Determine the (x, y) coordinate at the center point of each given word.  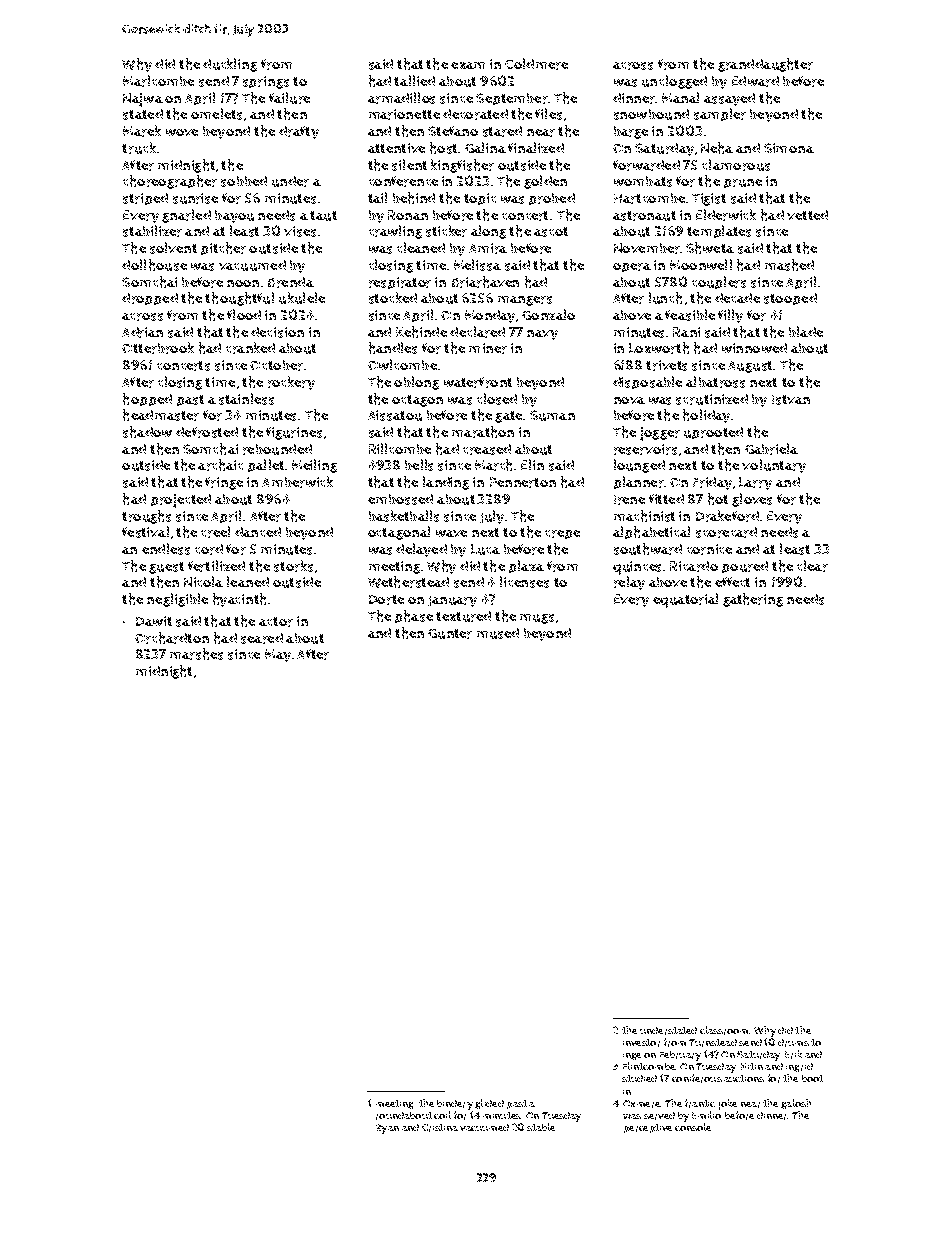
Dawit (154, 621)
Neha (717, 148)
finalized (536, 147)
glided (489, 1104)
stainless (246, 399)
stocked (393, 298)
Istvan (791, 400)
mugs (537, 619)
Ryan (387, 1129)
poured (745, 567)
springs (266, 82)
